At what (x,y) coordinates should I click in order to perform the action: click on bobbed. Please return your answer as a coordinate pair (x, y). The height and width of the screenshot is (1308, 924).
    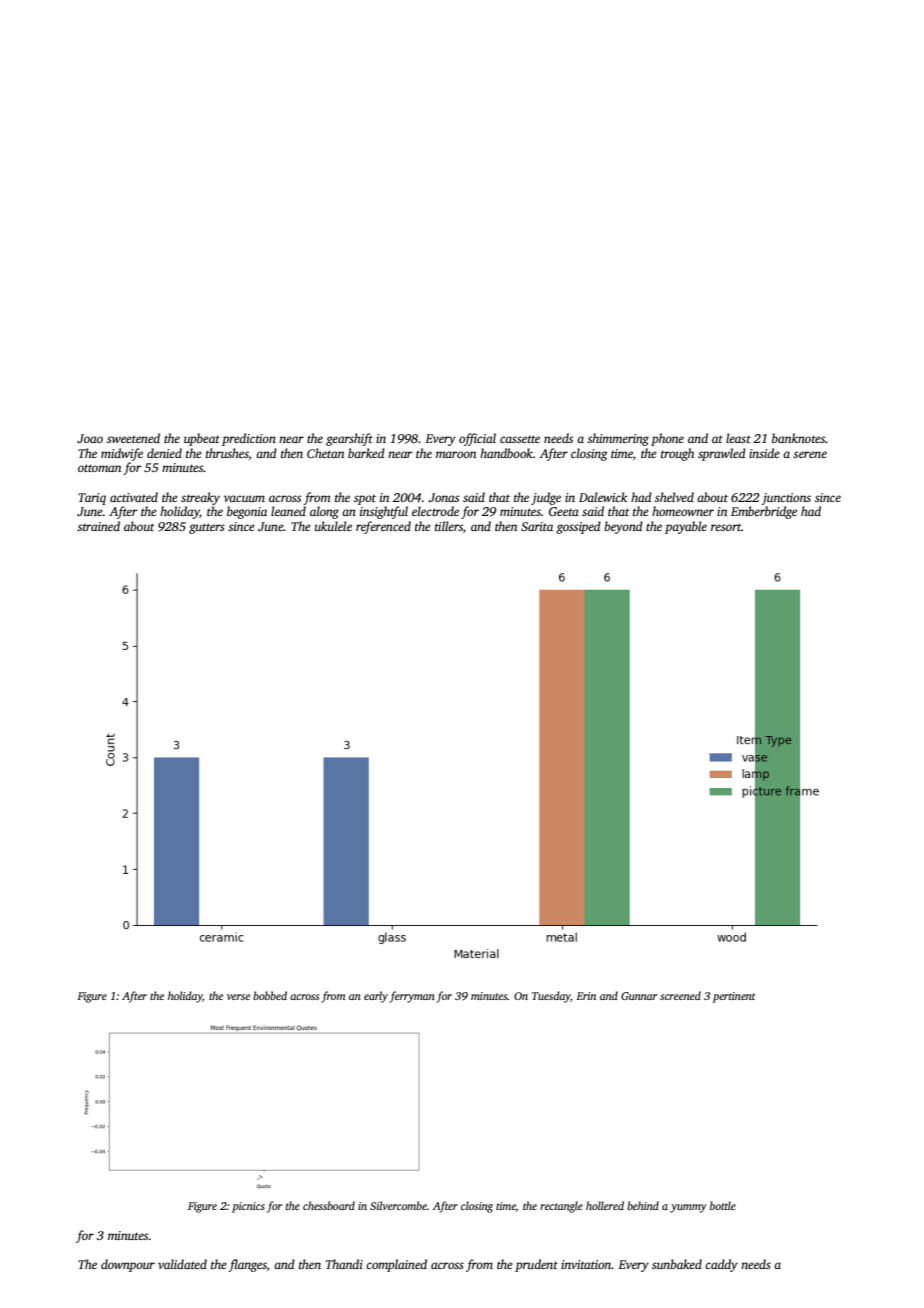
    Looking at the image, I should click on (270, 995).
